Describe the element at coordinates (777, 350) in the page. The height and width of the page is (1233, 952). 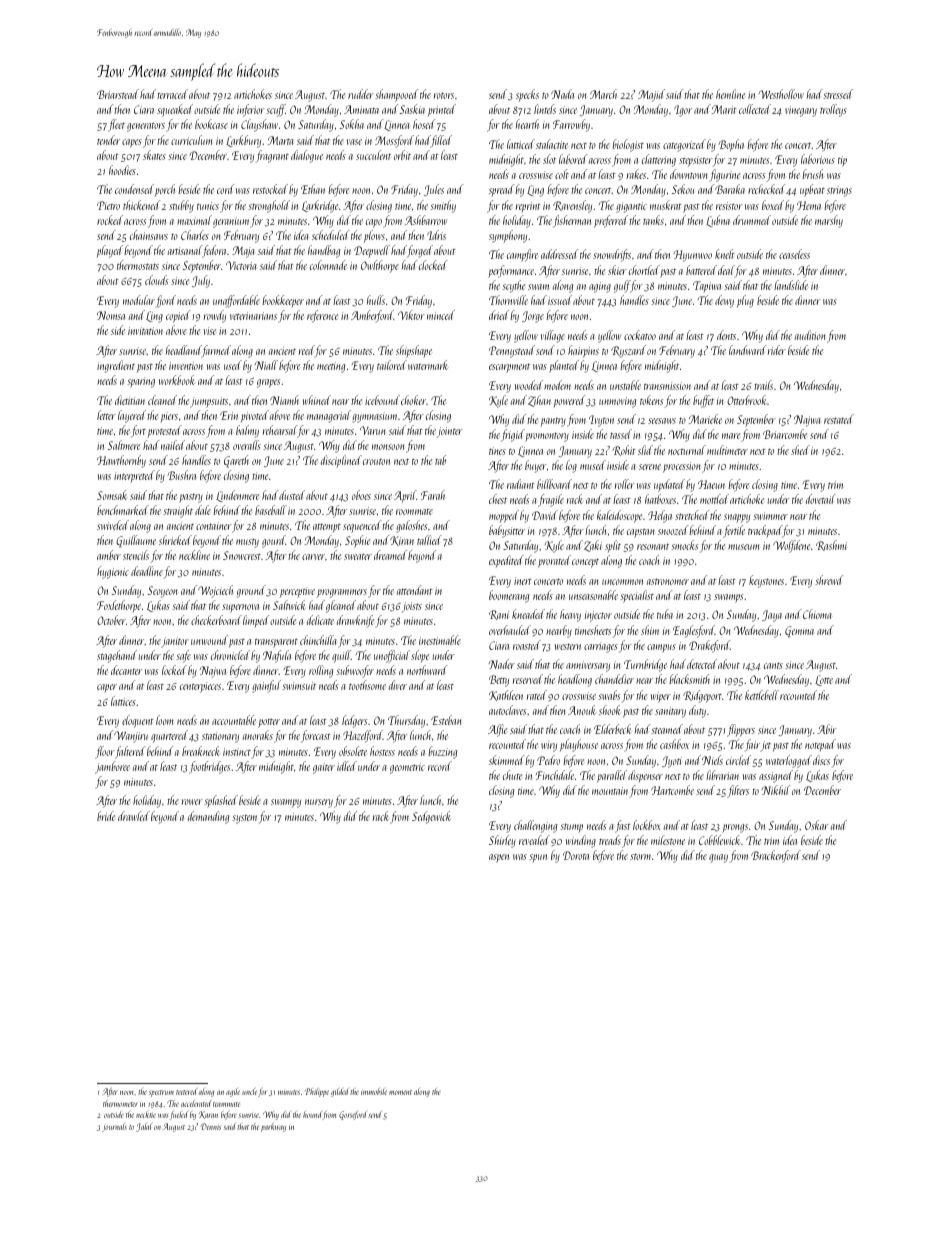
I see `rider` at that location.
